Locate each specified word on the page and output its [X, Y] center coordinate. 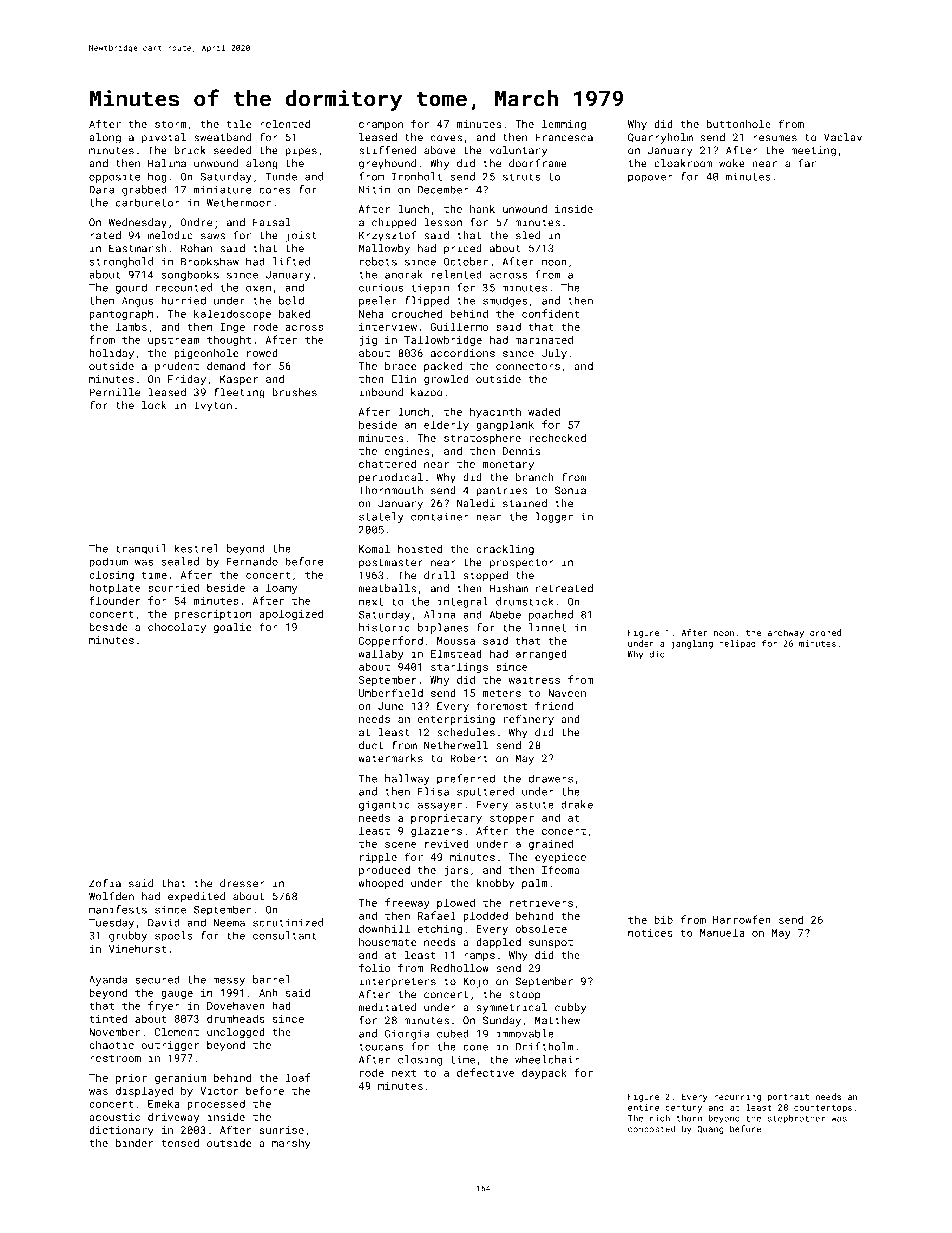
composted [651, 1129]
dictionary [121, 1131]
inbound [381, 392]
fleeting [239, 393]
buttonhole [739, 124]
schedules [466, 732]
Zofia [105, 883]
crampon [381, 126]
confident [550, 313]
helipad [737, 644]
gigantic [384, 806]
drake [577, 804]
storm [171, 124]
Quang [710, 1130]
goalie [232, 628]
